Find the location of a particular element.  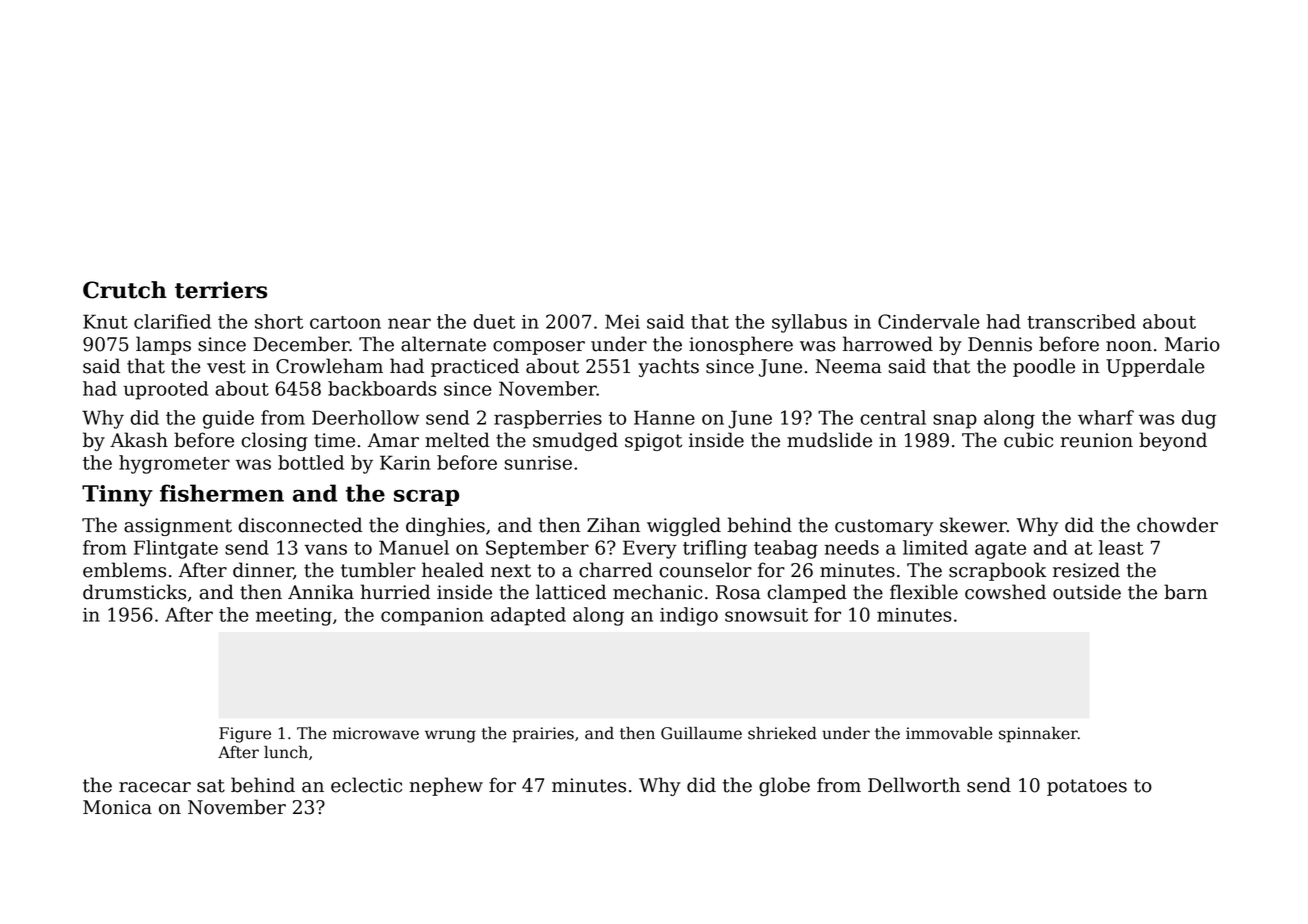

globe is located at coordinates (784, 786).
